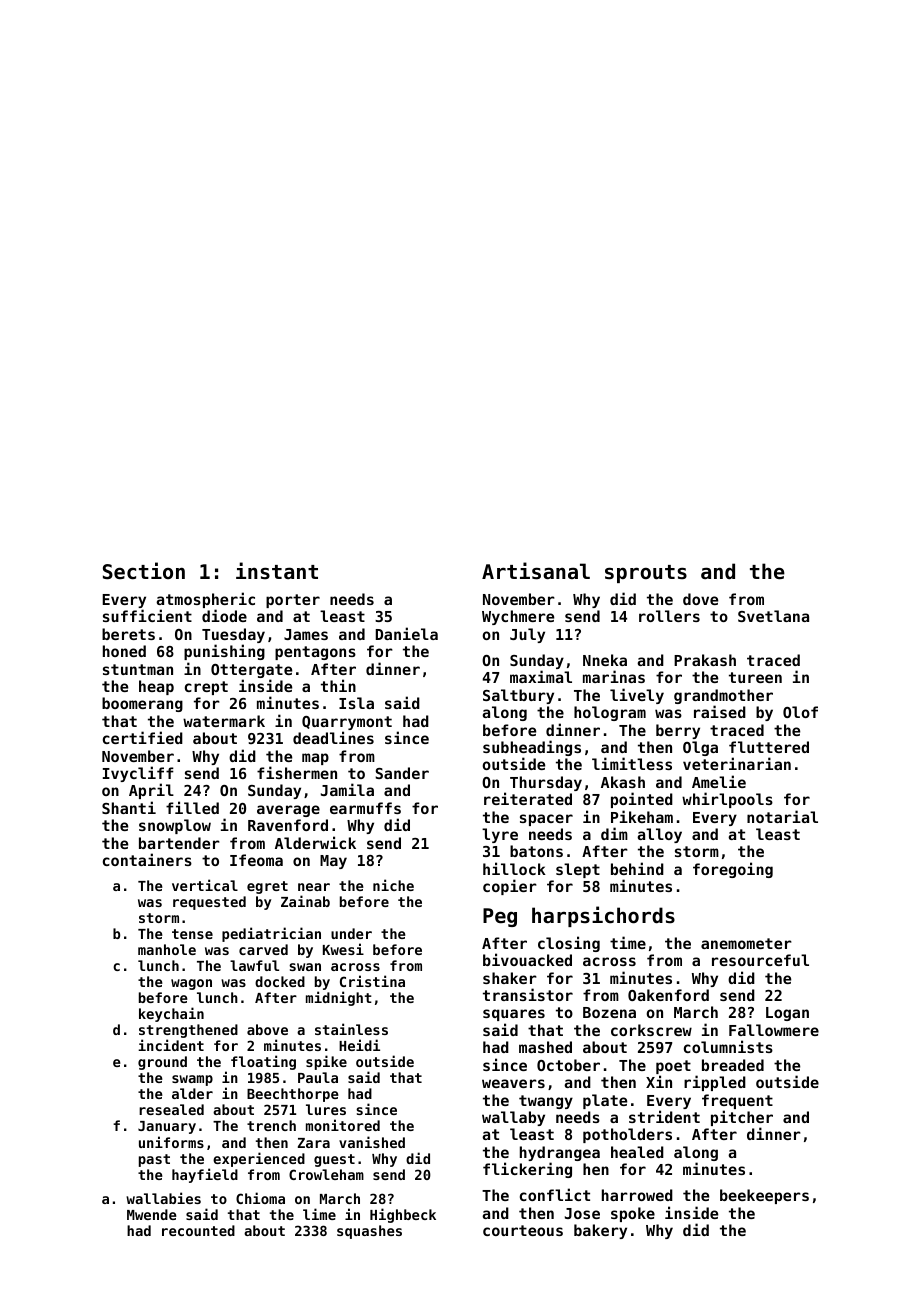 This page has height=1308, width=924. What do you see at coordinates (514, 868) in the page?
I see `hillock` at bounding box center [514, 868].
